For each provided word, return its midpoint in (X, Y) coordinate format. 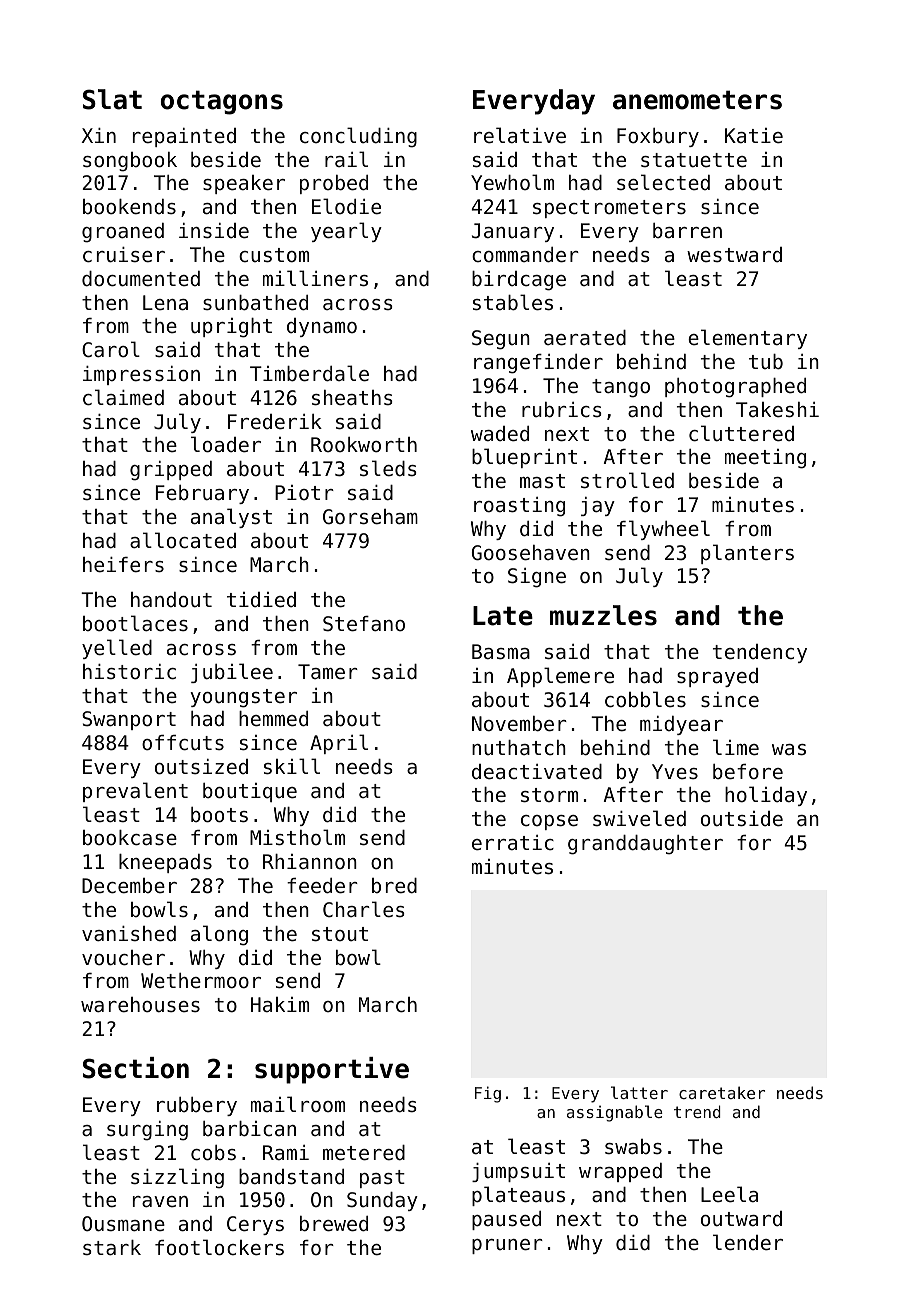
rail (346, 159)
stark (112, 1247)
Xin (98, 135)
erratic (513, 843)
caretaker (722, 1092)
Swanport (129, 720)
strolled (627, 480)
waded (500, 434)
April (339, 744)
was (789, 750)
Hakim (280, 1004)
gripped (171, 471)
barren (687, 231)
